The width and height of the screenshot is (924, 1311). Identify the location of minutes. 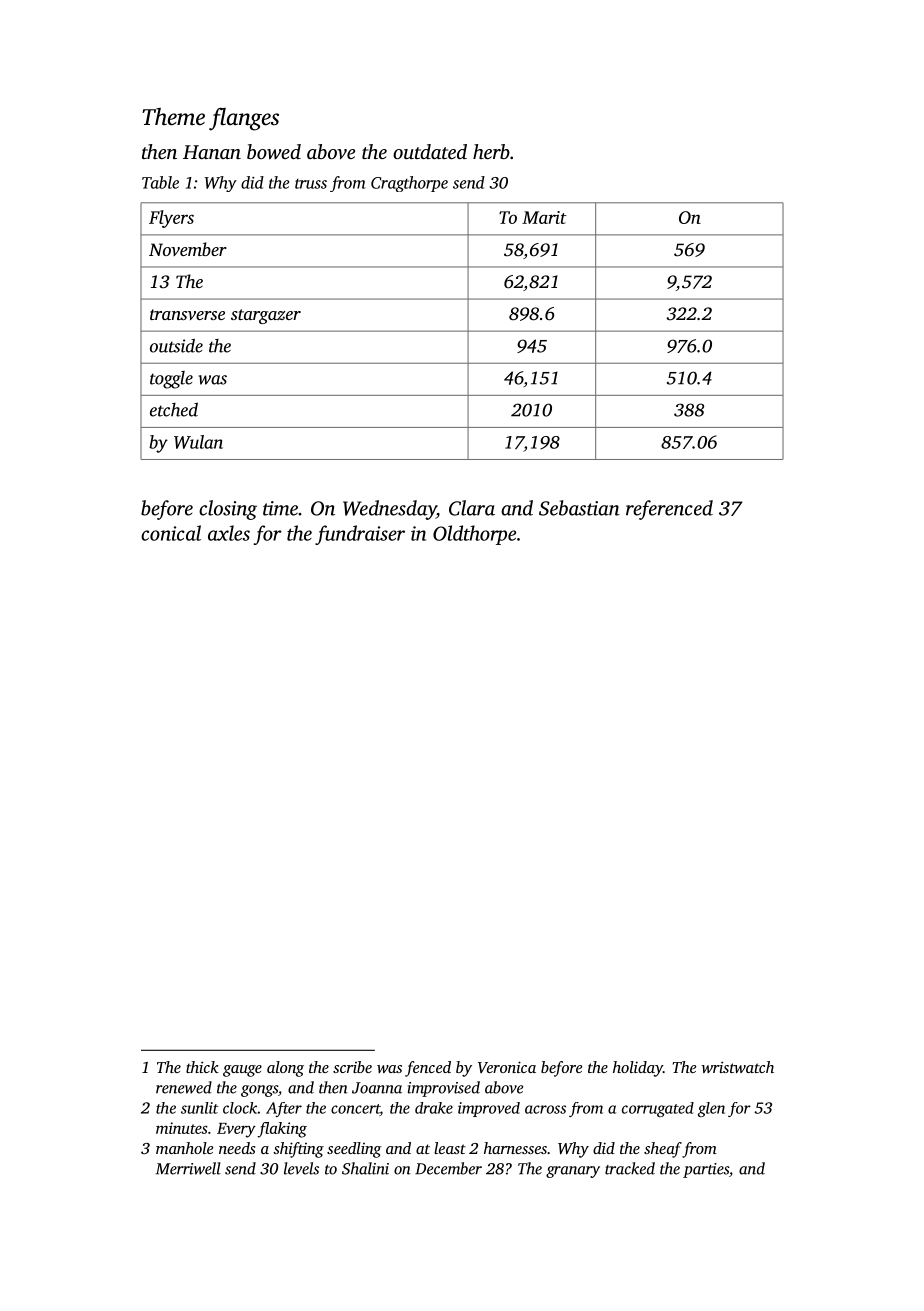
(182, 1128).
